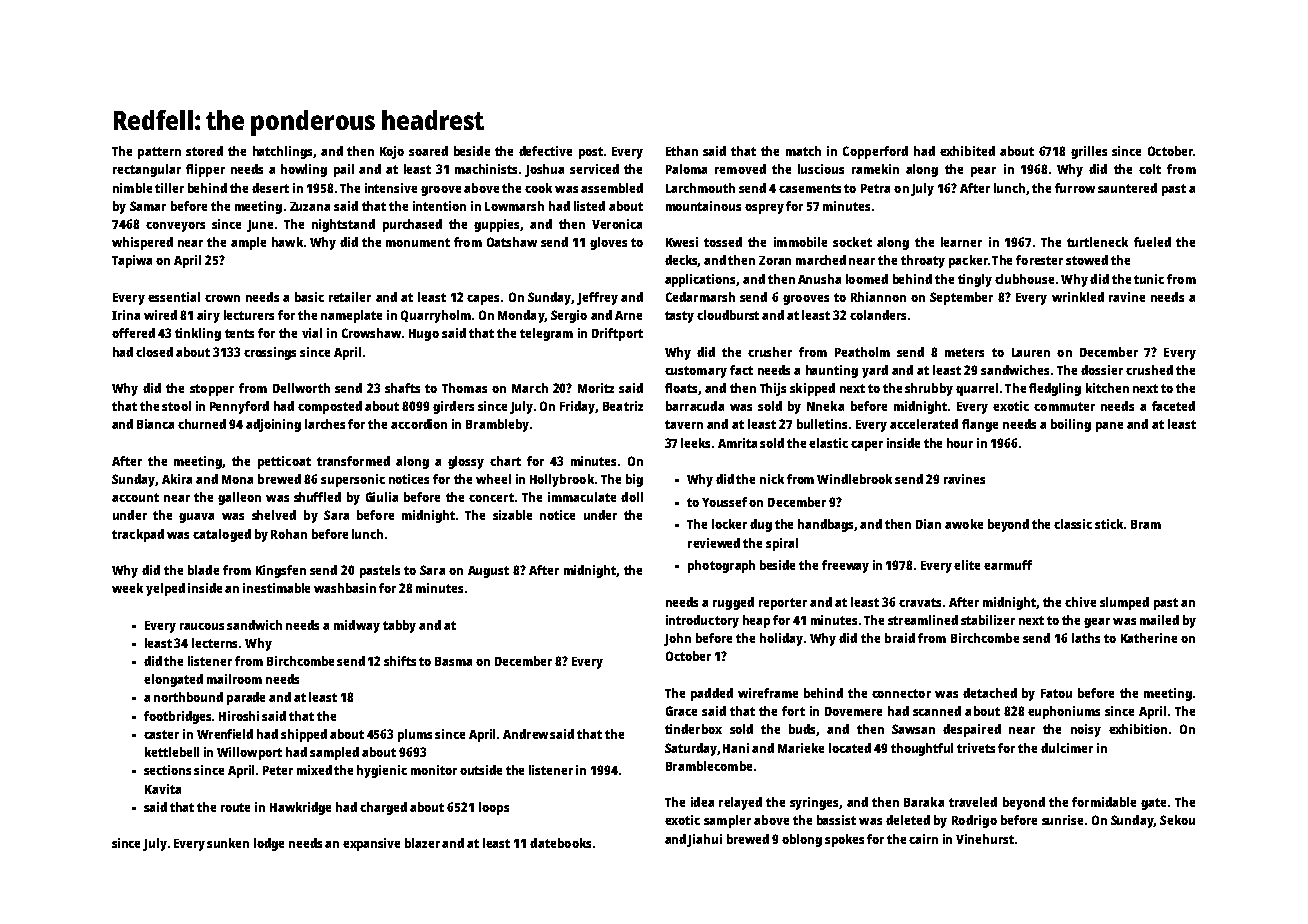 Image resolution: width=1308 pixels, height=924 pixels. I want to click on account, so click(135, 497).
